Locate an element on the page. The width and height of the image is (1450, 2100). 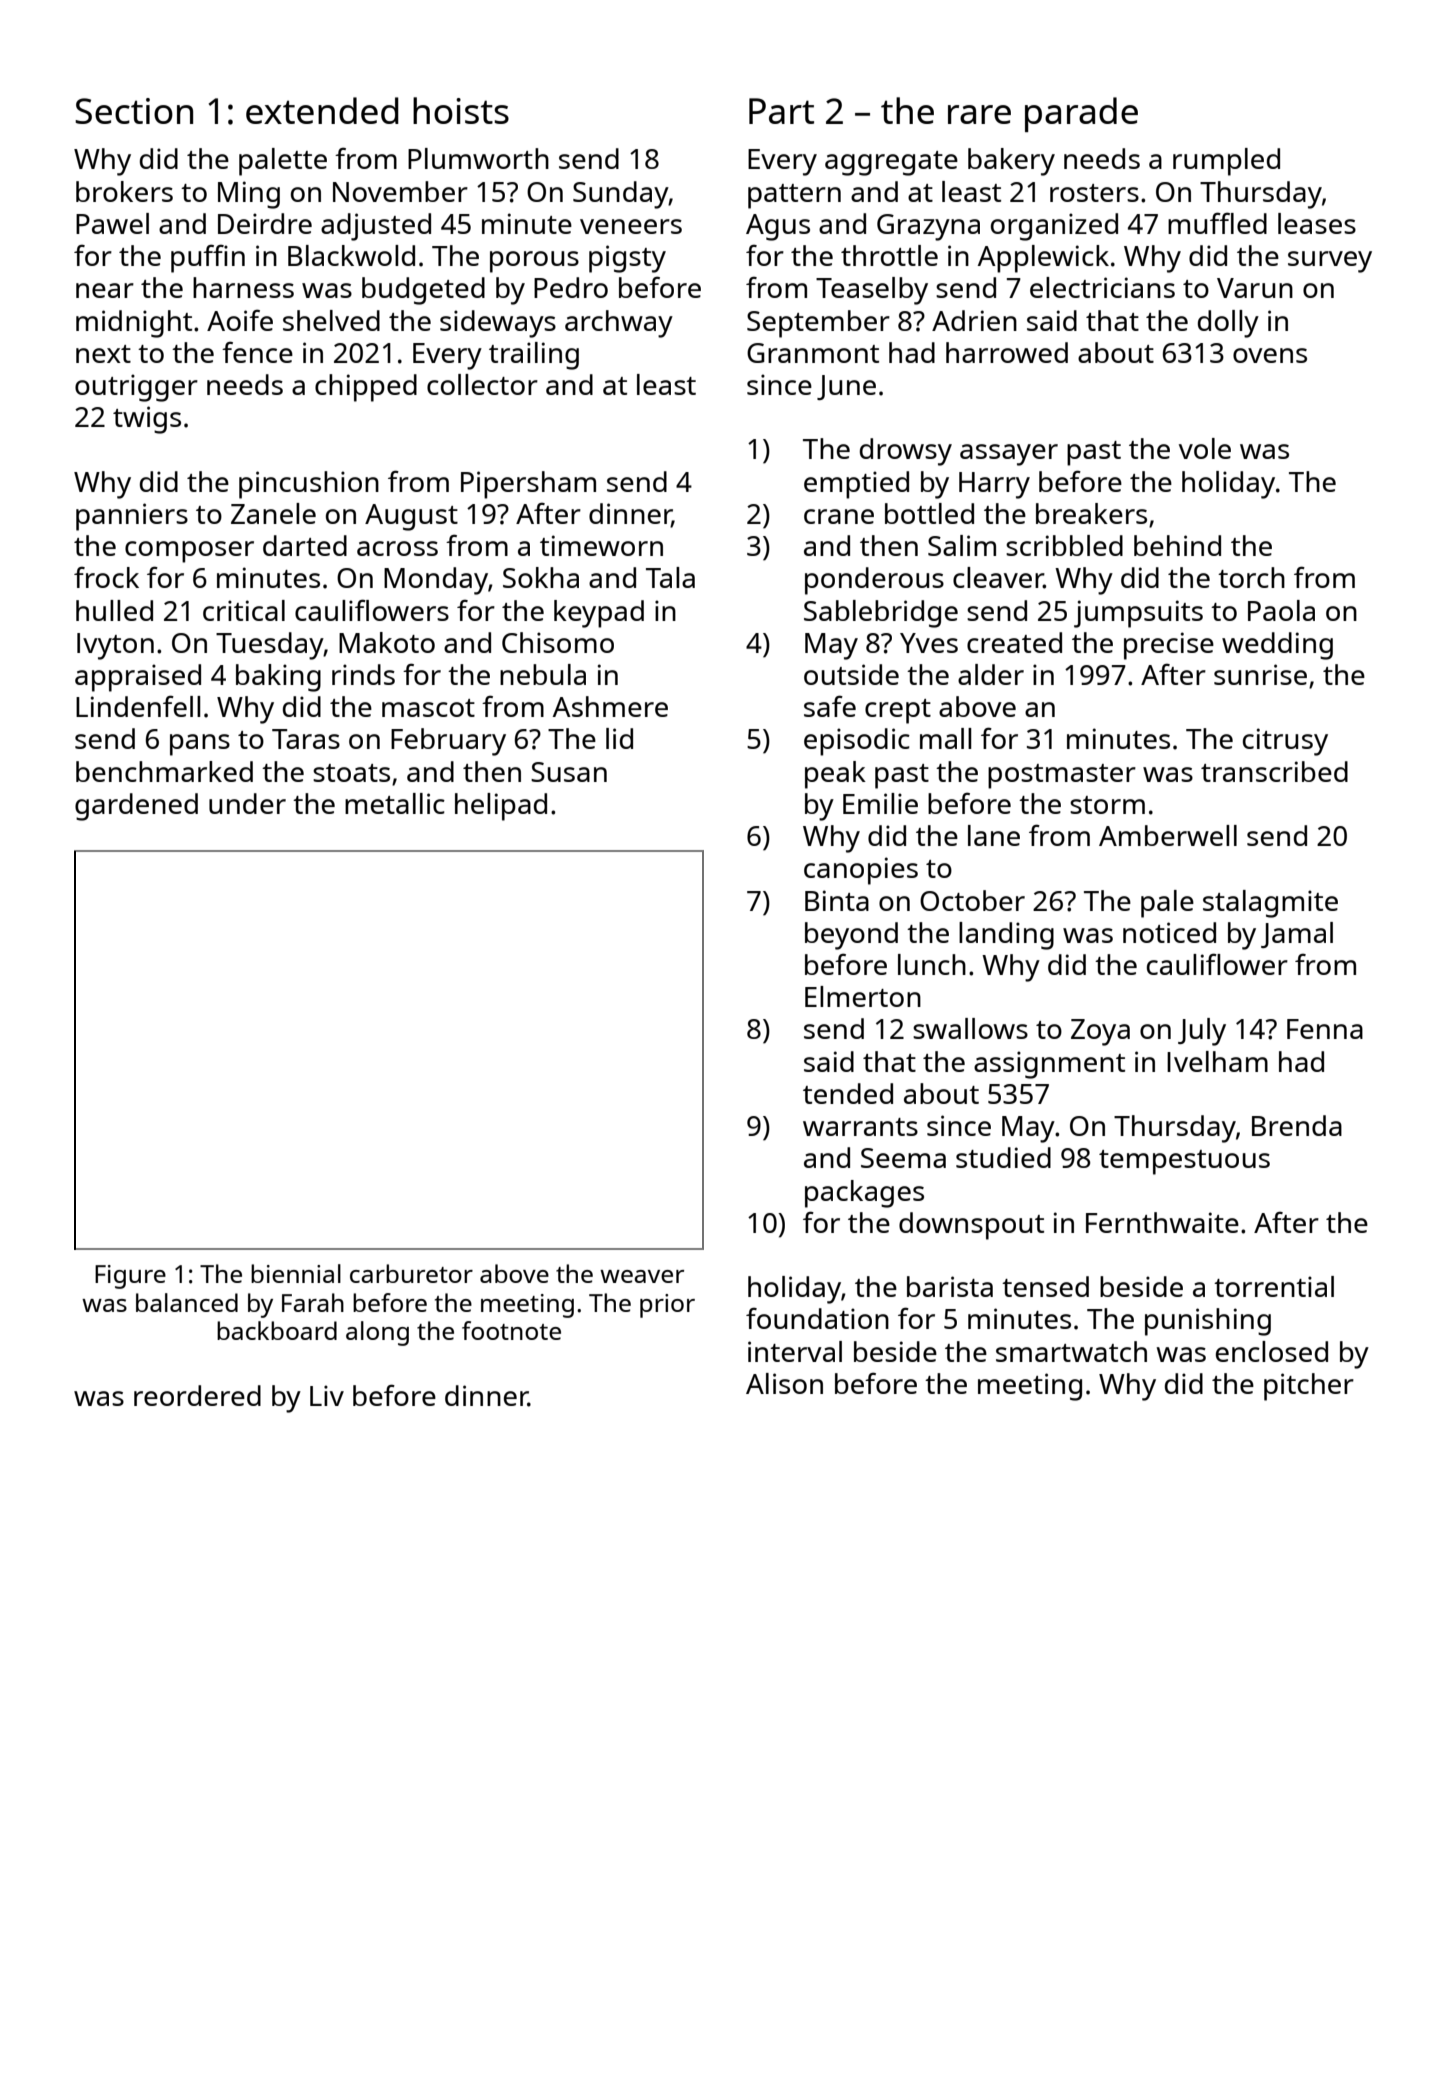
Liv is located at coordinates (327, 1395).
